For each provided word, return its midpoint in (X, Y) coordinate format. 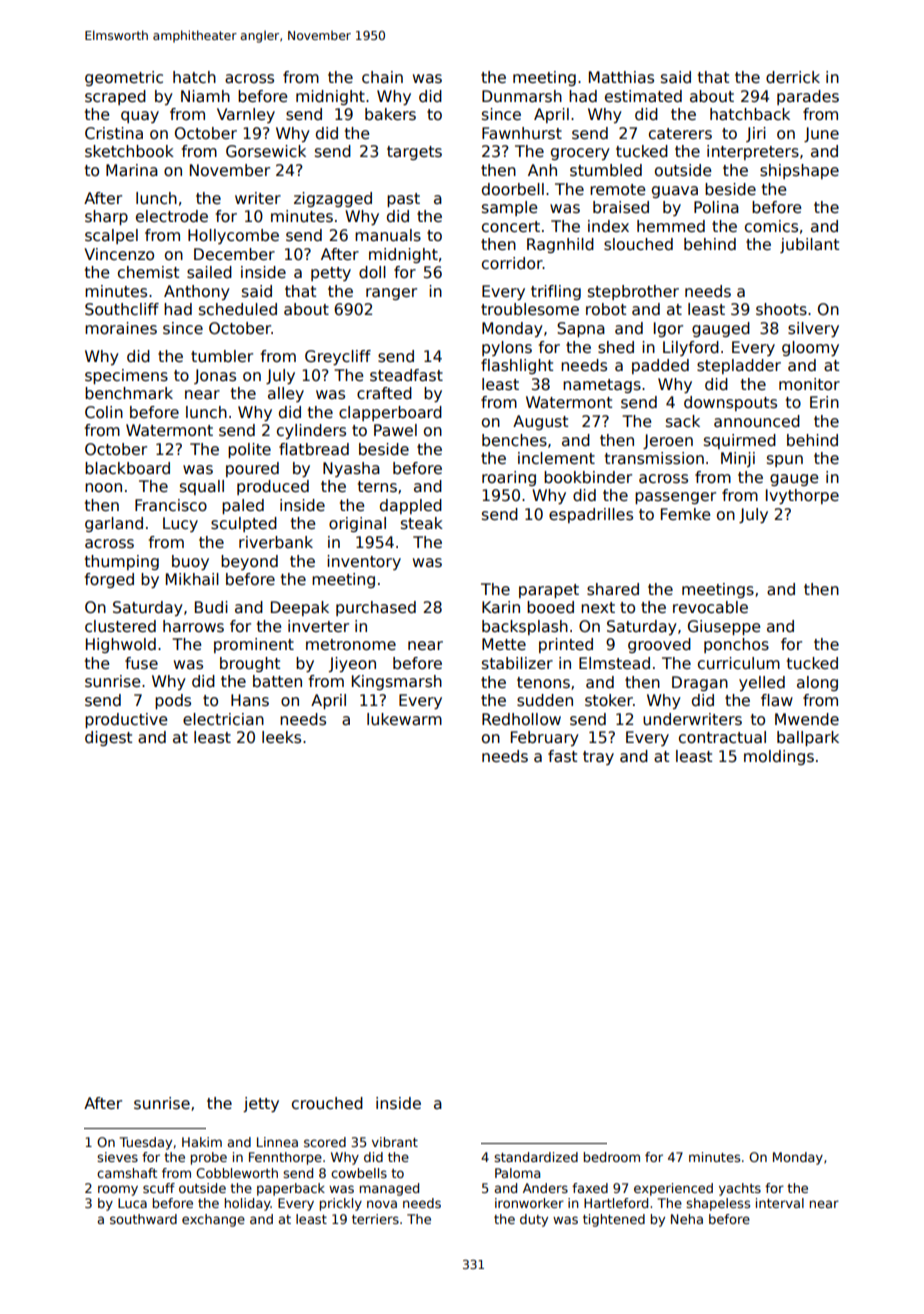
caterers (680, 134)
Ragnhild (560, 245)
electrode (172, 216)
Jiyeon (352, 664)
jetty (261, 1104)
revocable (710, 607)
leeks (281, 737)
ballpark (808, 738)
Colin (104, 412)
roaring (509, 478)
